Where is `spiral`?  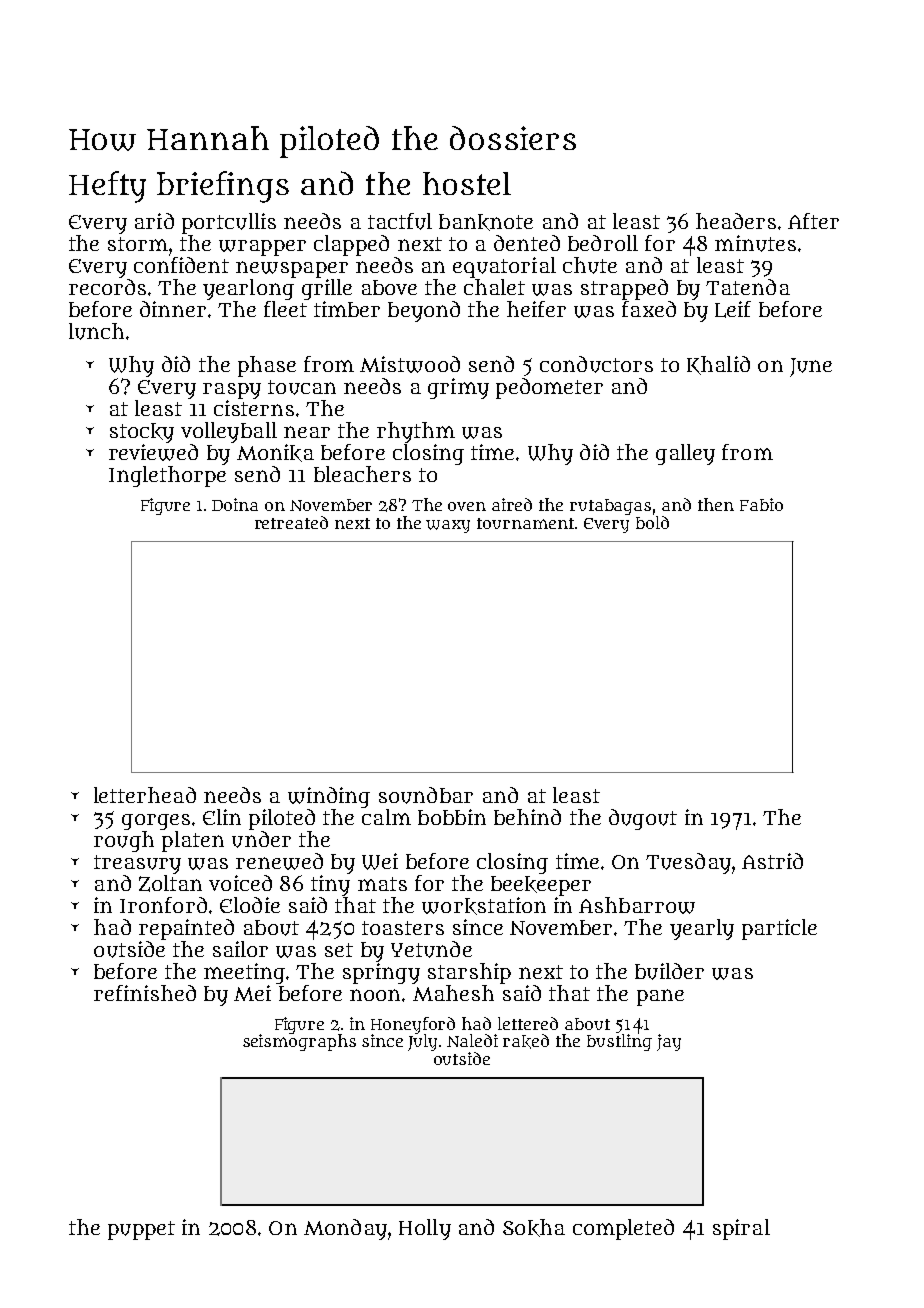
spiral is located at coordinates (741, 1229).
